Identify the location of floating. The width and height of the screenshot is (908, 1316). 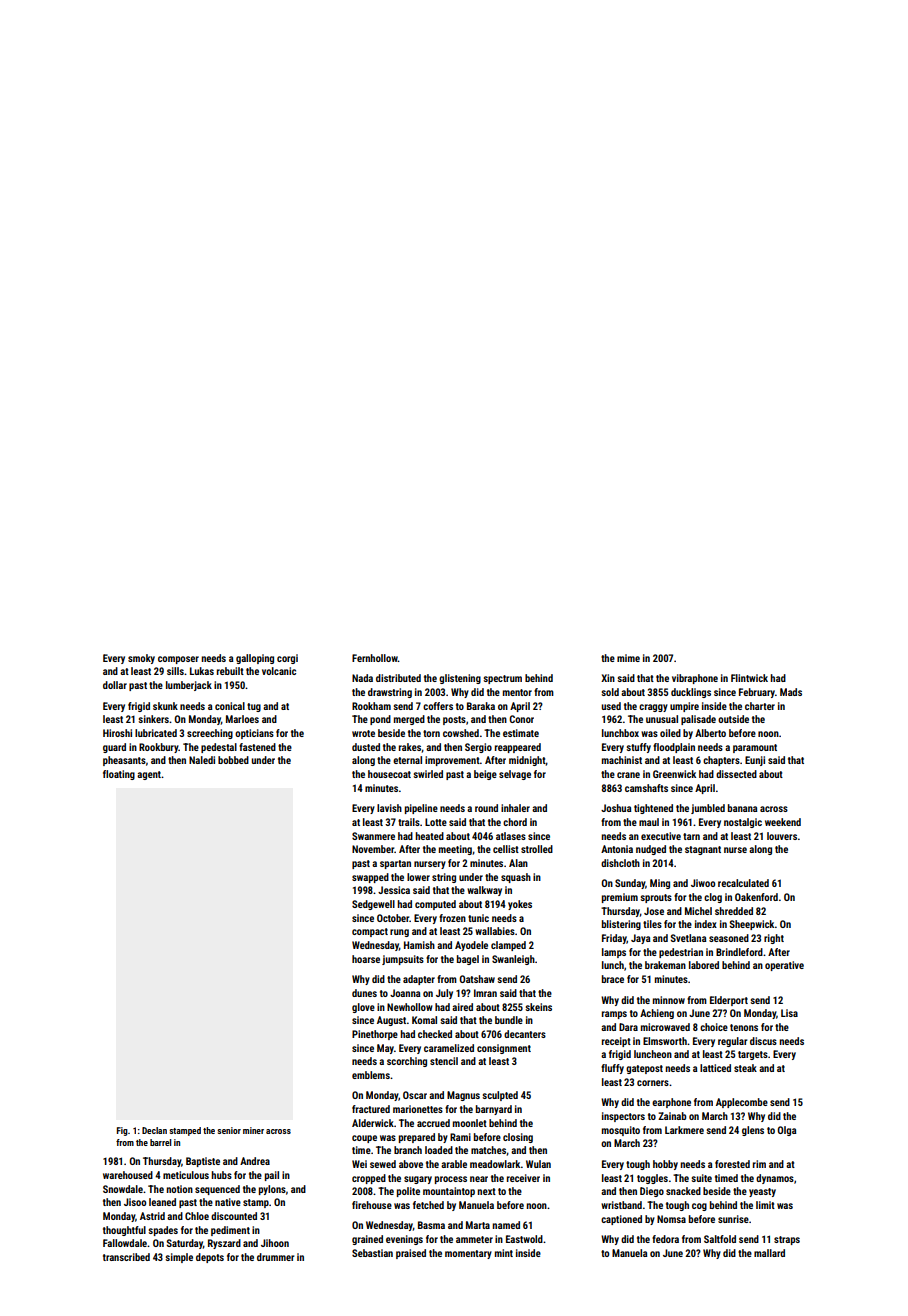
(119, 775).
